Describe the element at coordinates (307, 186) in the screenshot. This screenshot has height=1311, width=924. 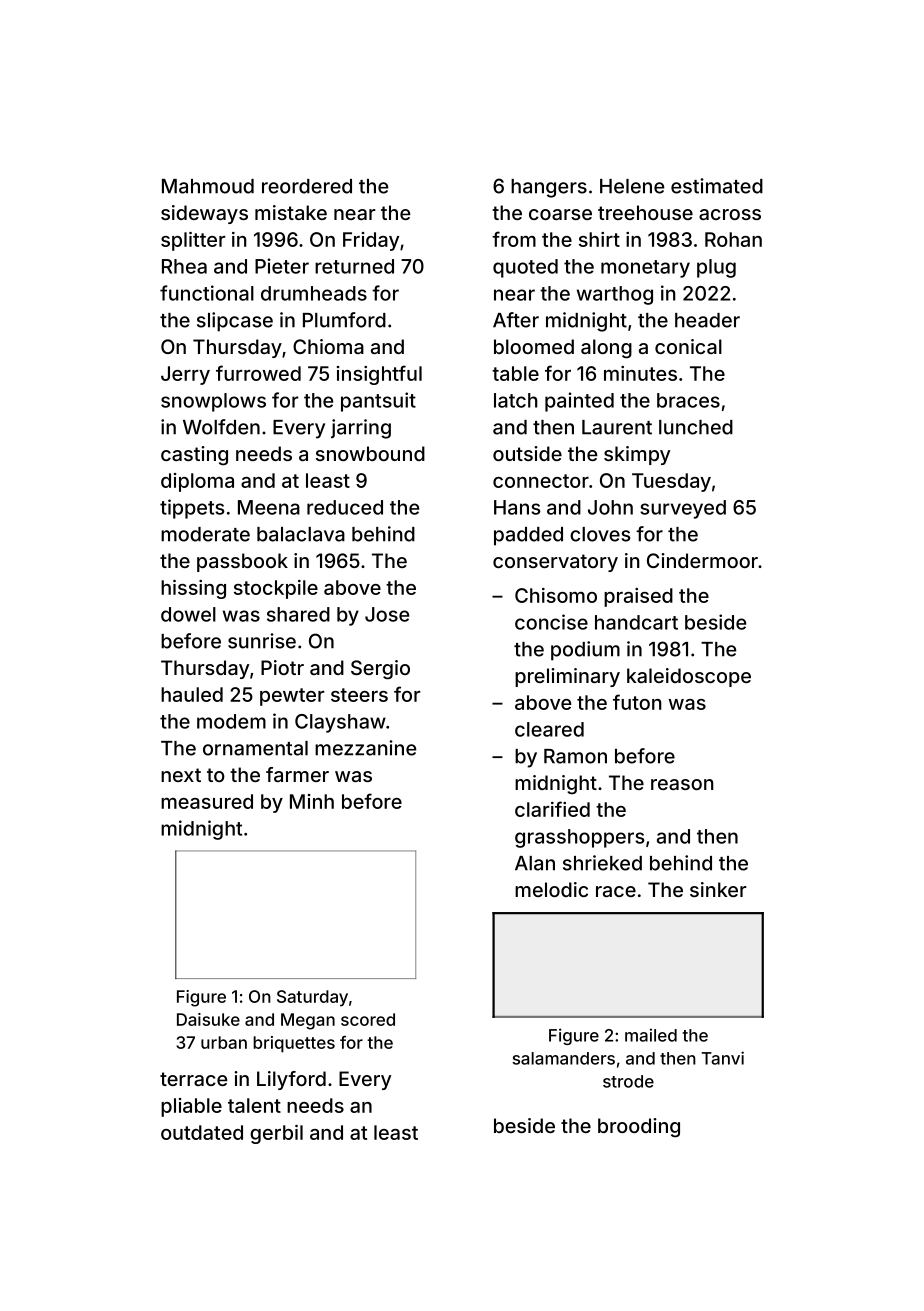
I see `reordered` at that location.
